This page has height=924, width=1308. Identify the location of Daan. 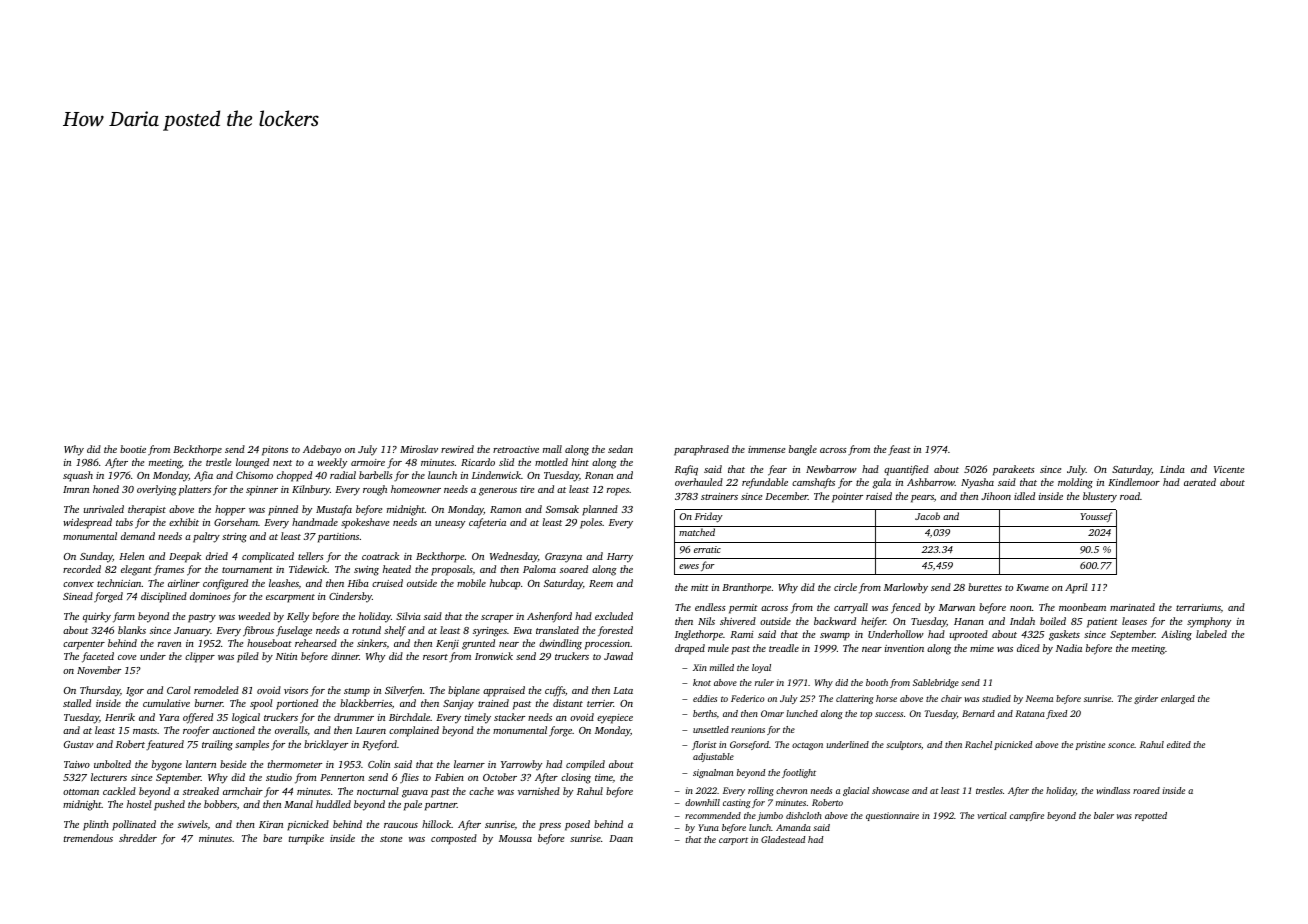
(621, 838).
